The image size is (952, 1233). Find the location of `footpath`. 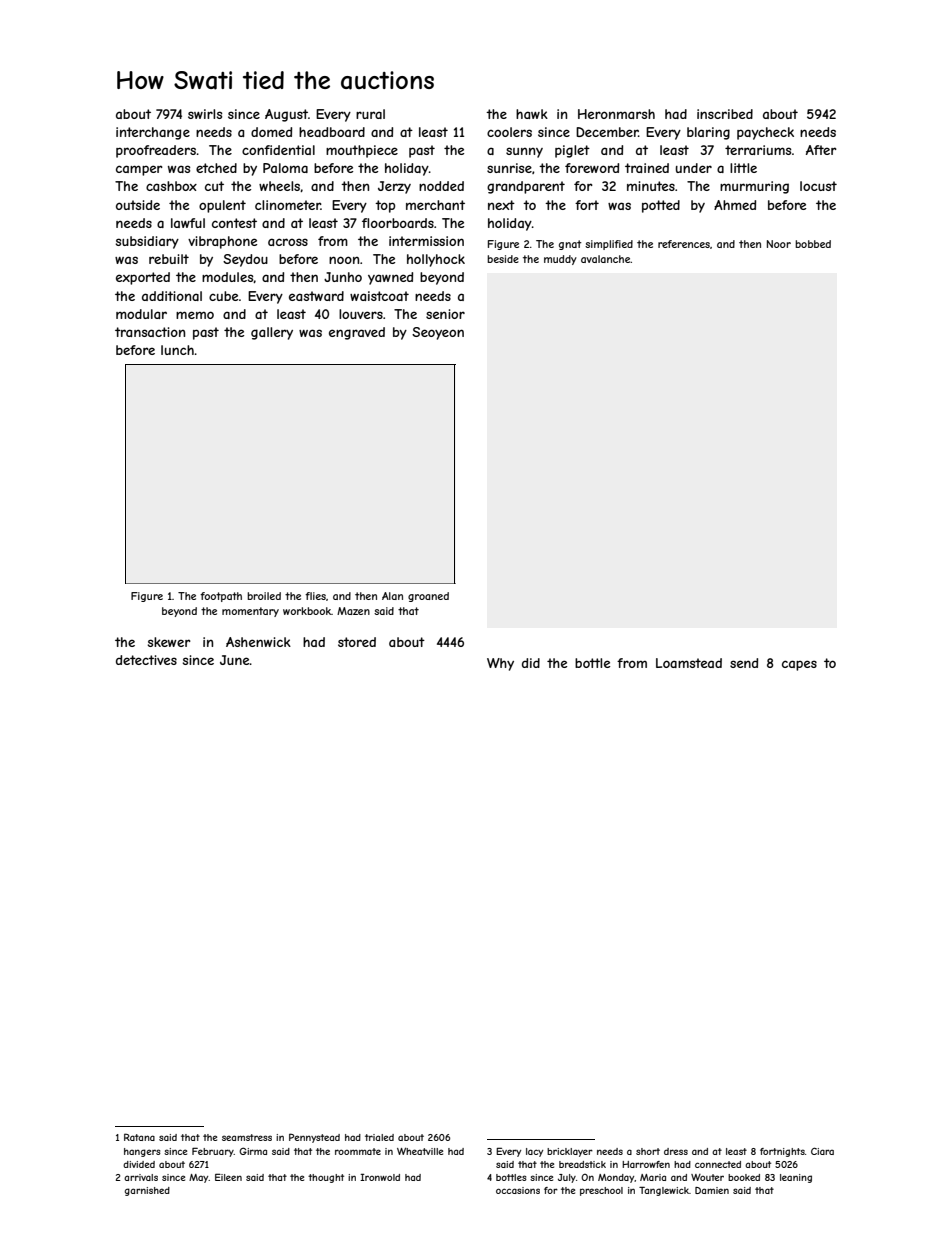

footpath is located at coordinates (221, 597).
